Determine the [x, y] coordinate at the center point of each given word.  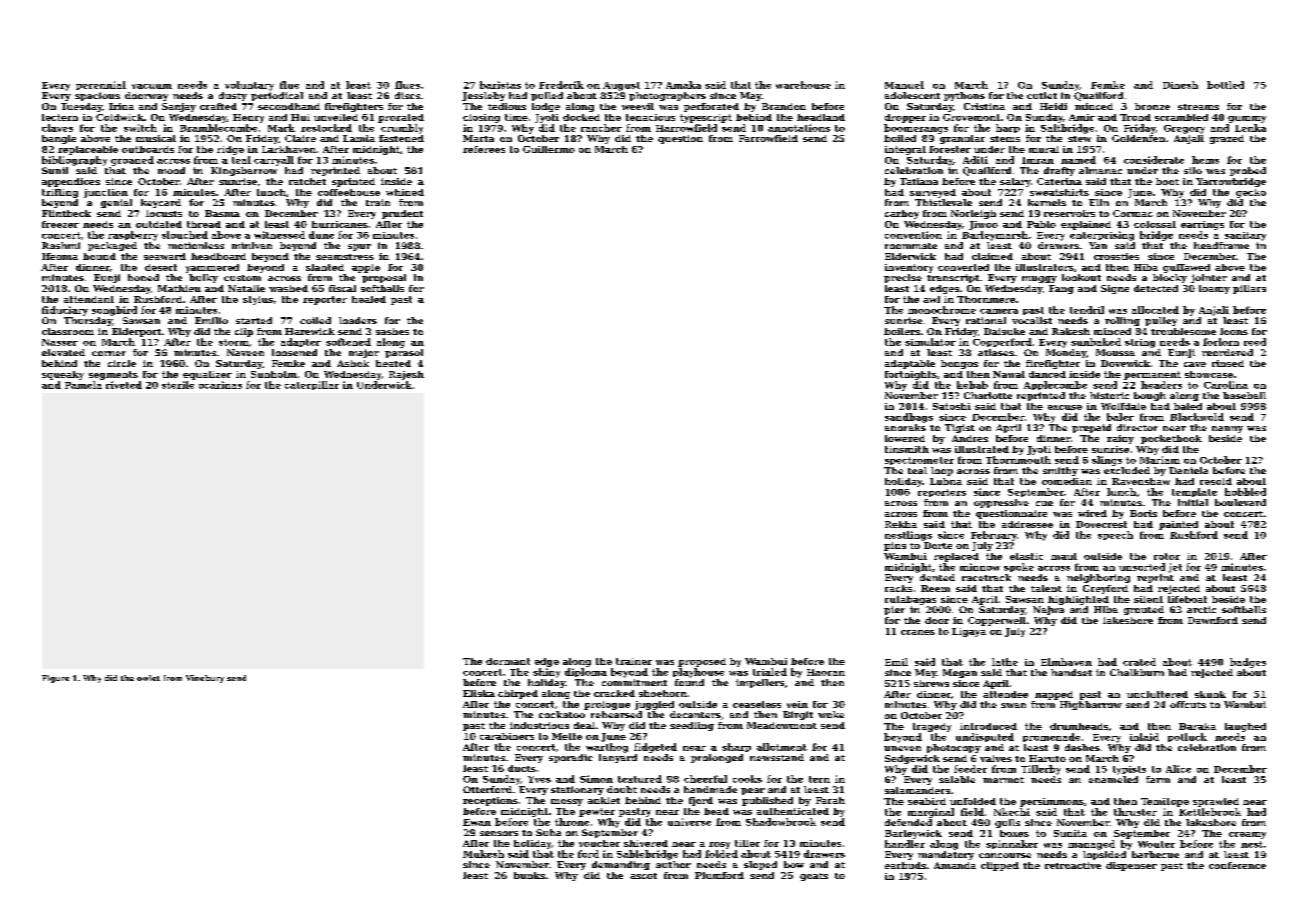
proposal [384, 278]
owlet [148, 678]
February [994, 536]
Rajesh [406, 375]
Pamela [83, 385]
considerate [1154, 160]
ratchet [307, 181]
